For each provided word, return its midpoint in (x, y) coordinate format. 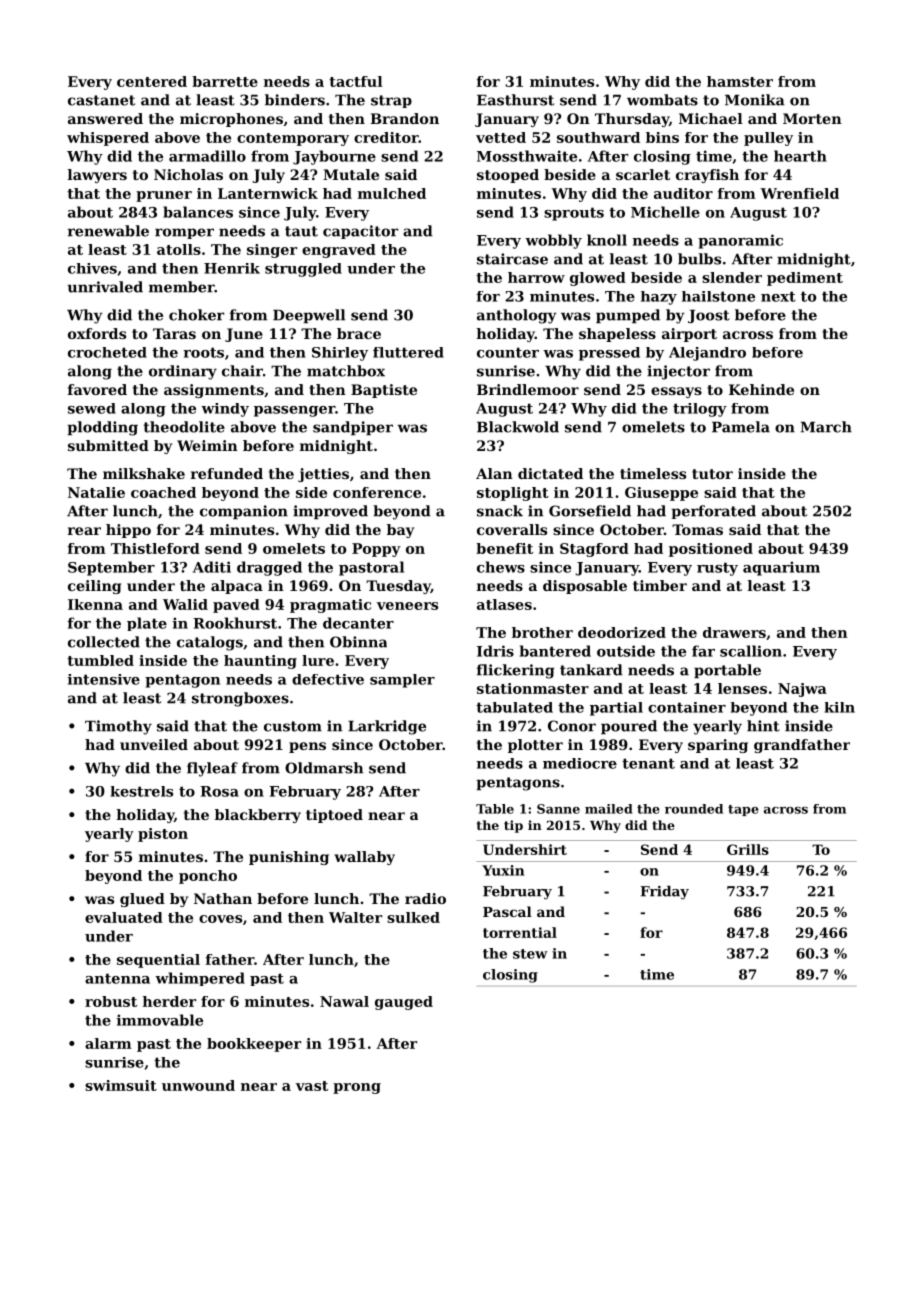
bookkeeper (254, 1045)
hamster (740, 81)
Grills (748, 849)
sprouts (574, 214)
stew (530, 954)
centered (152, 81)
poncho (208, 877)
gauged (404, 1003)
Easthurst (515, 100)
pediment (805, 279)
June (244, 335)
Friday (664, 893)
